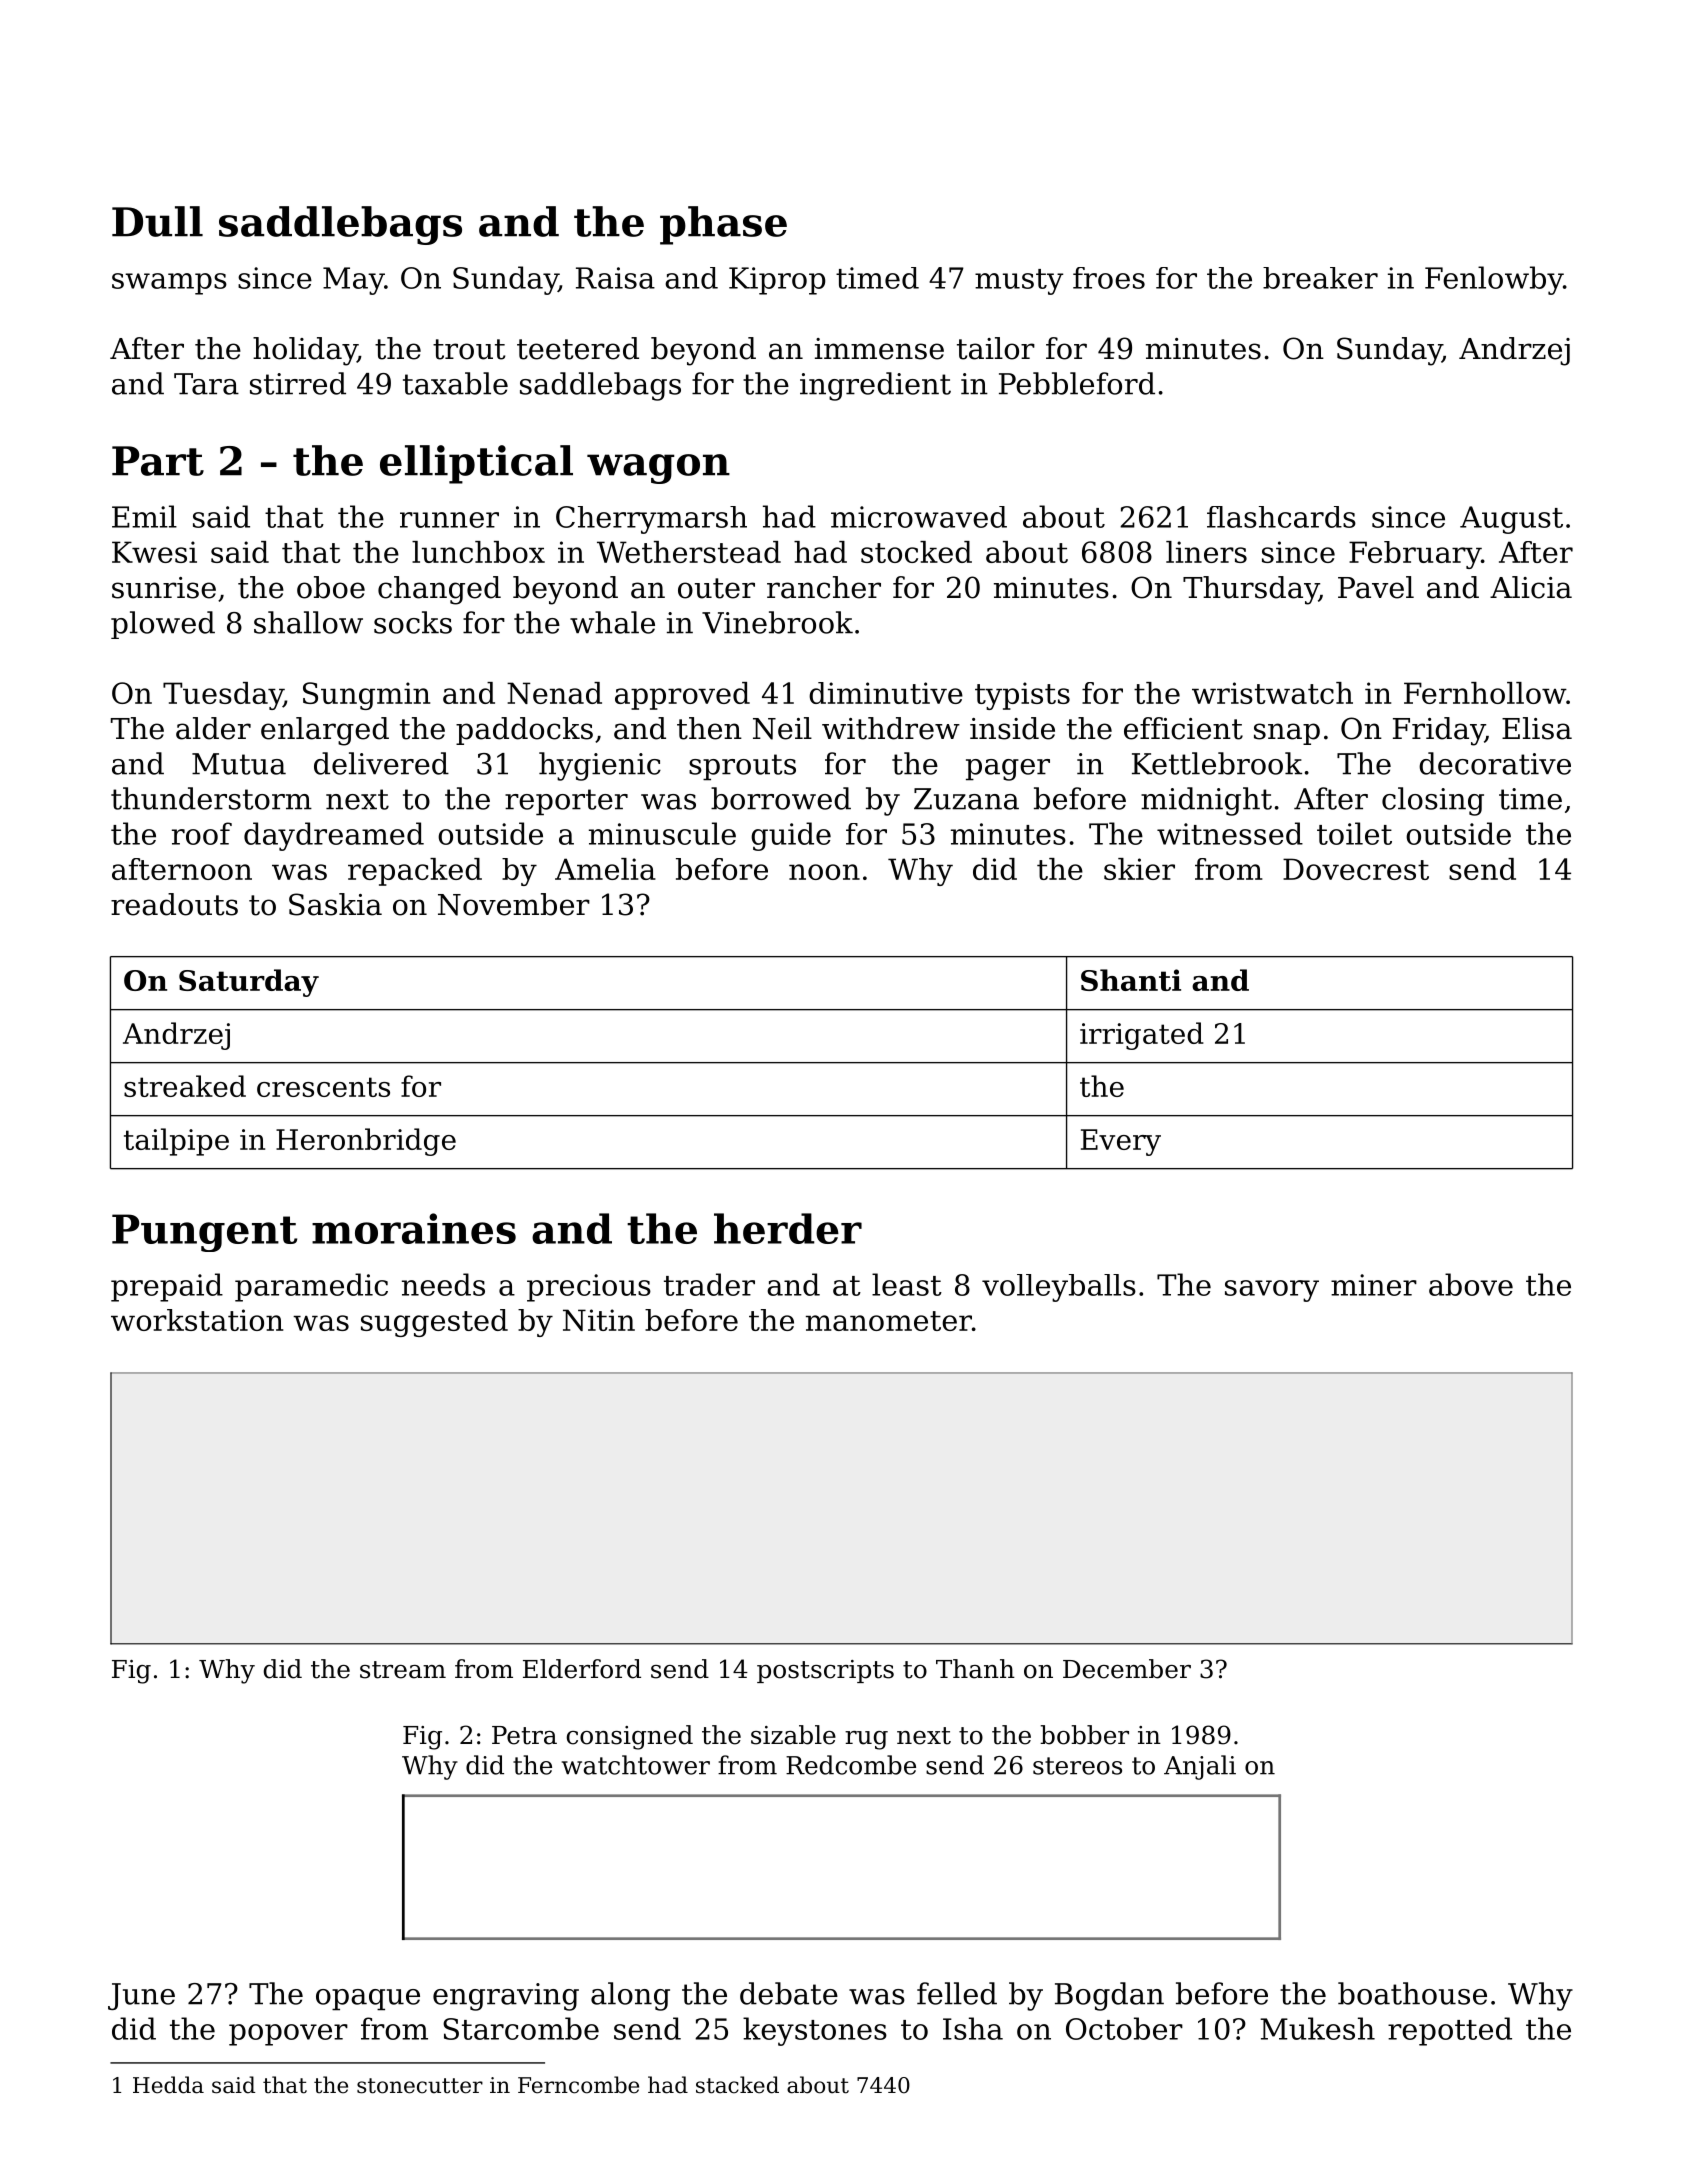 This page has height=2178, width=1683. I want to click on paramedic, so click(311, 1287).
